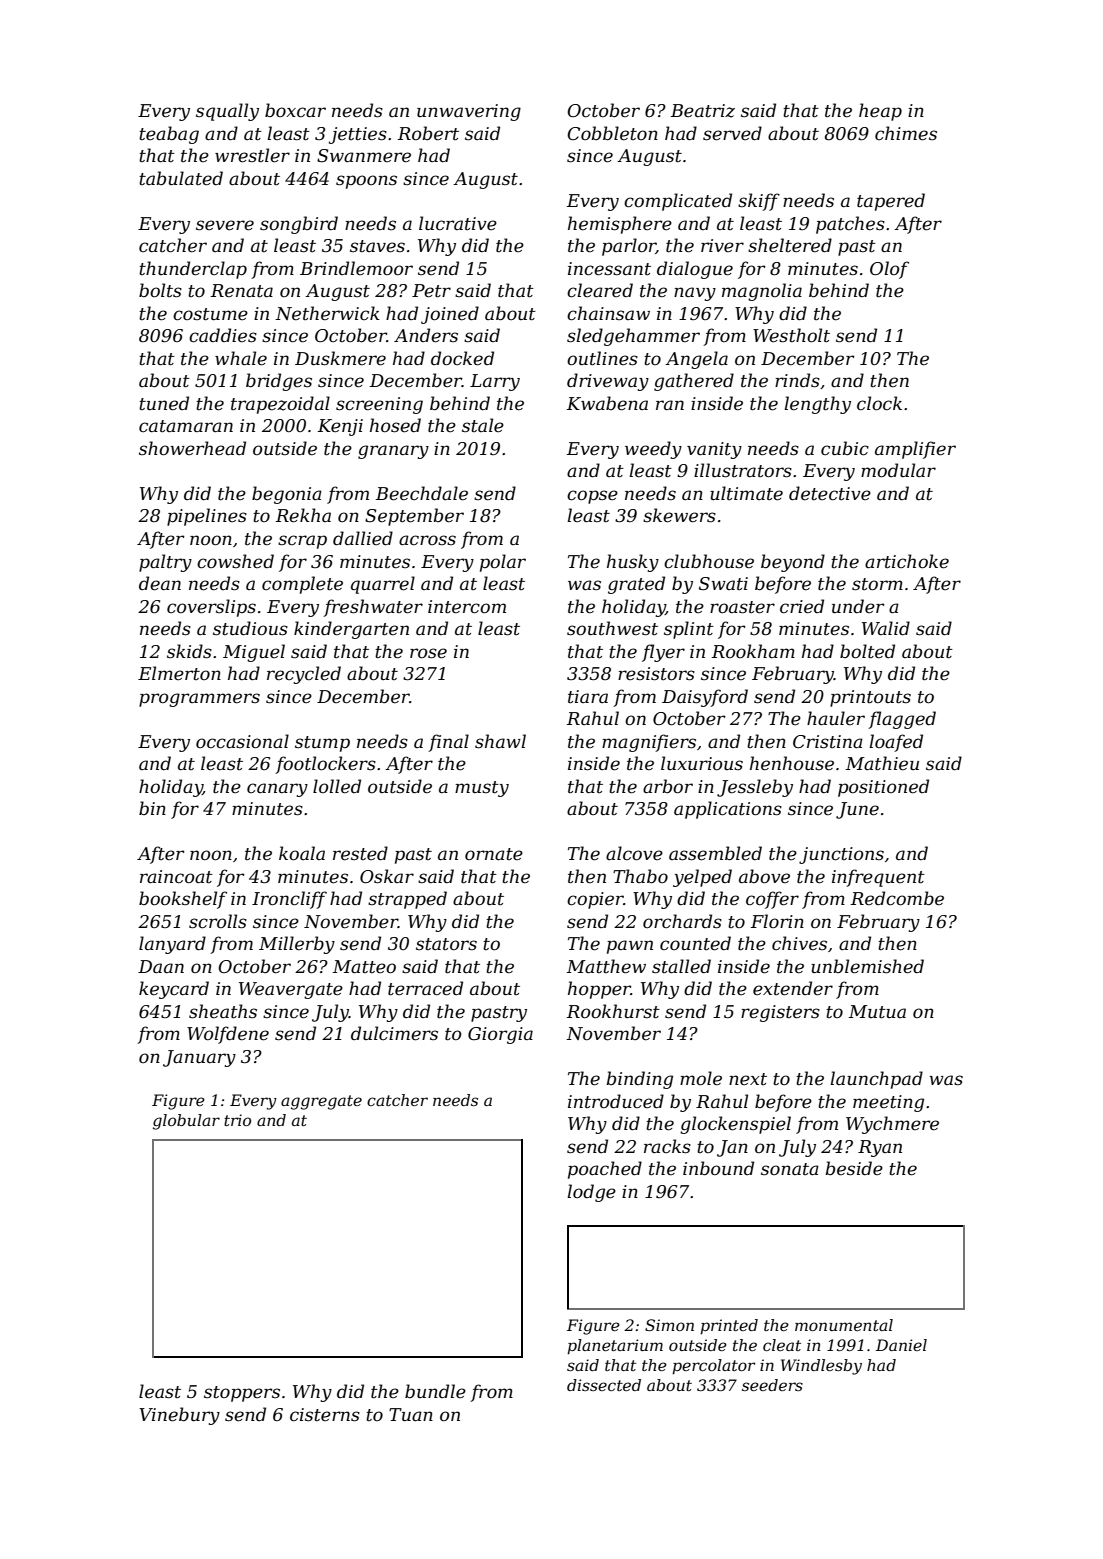  I want to click on tuned, so click(164, 403).
